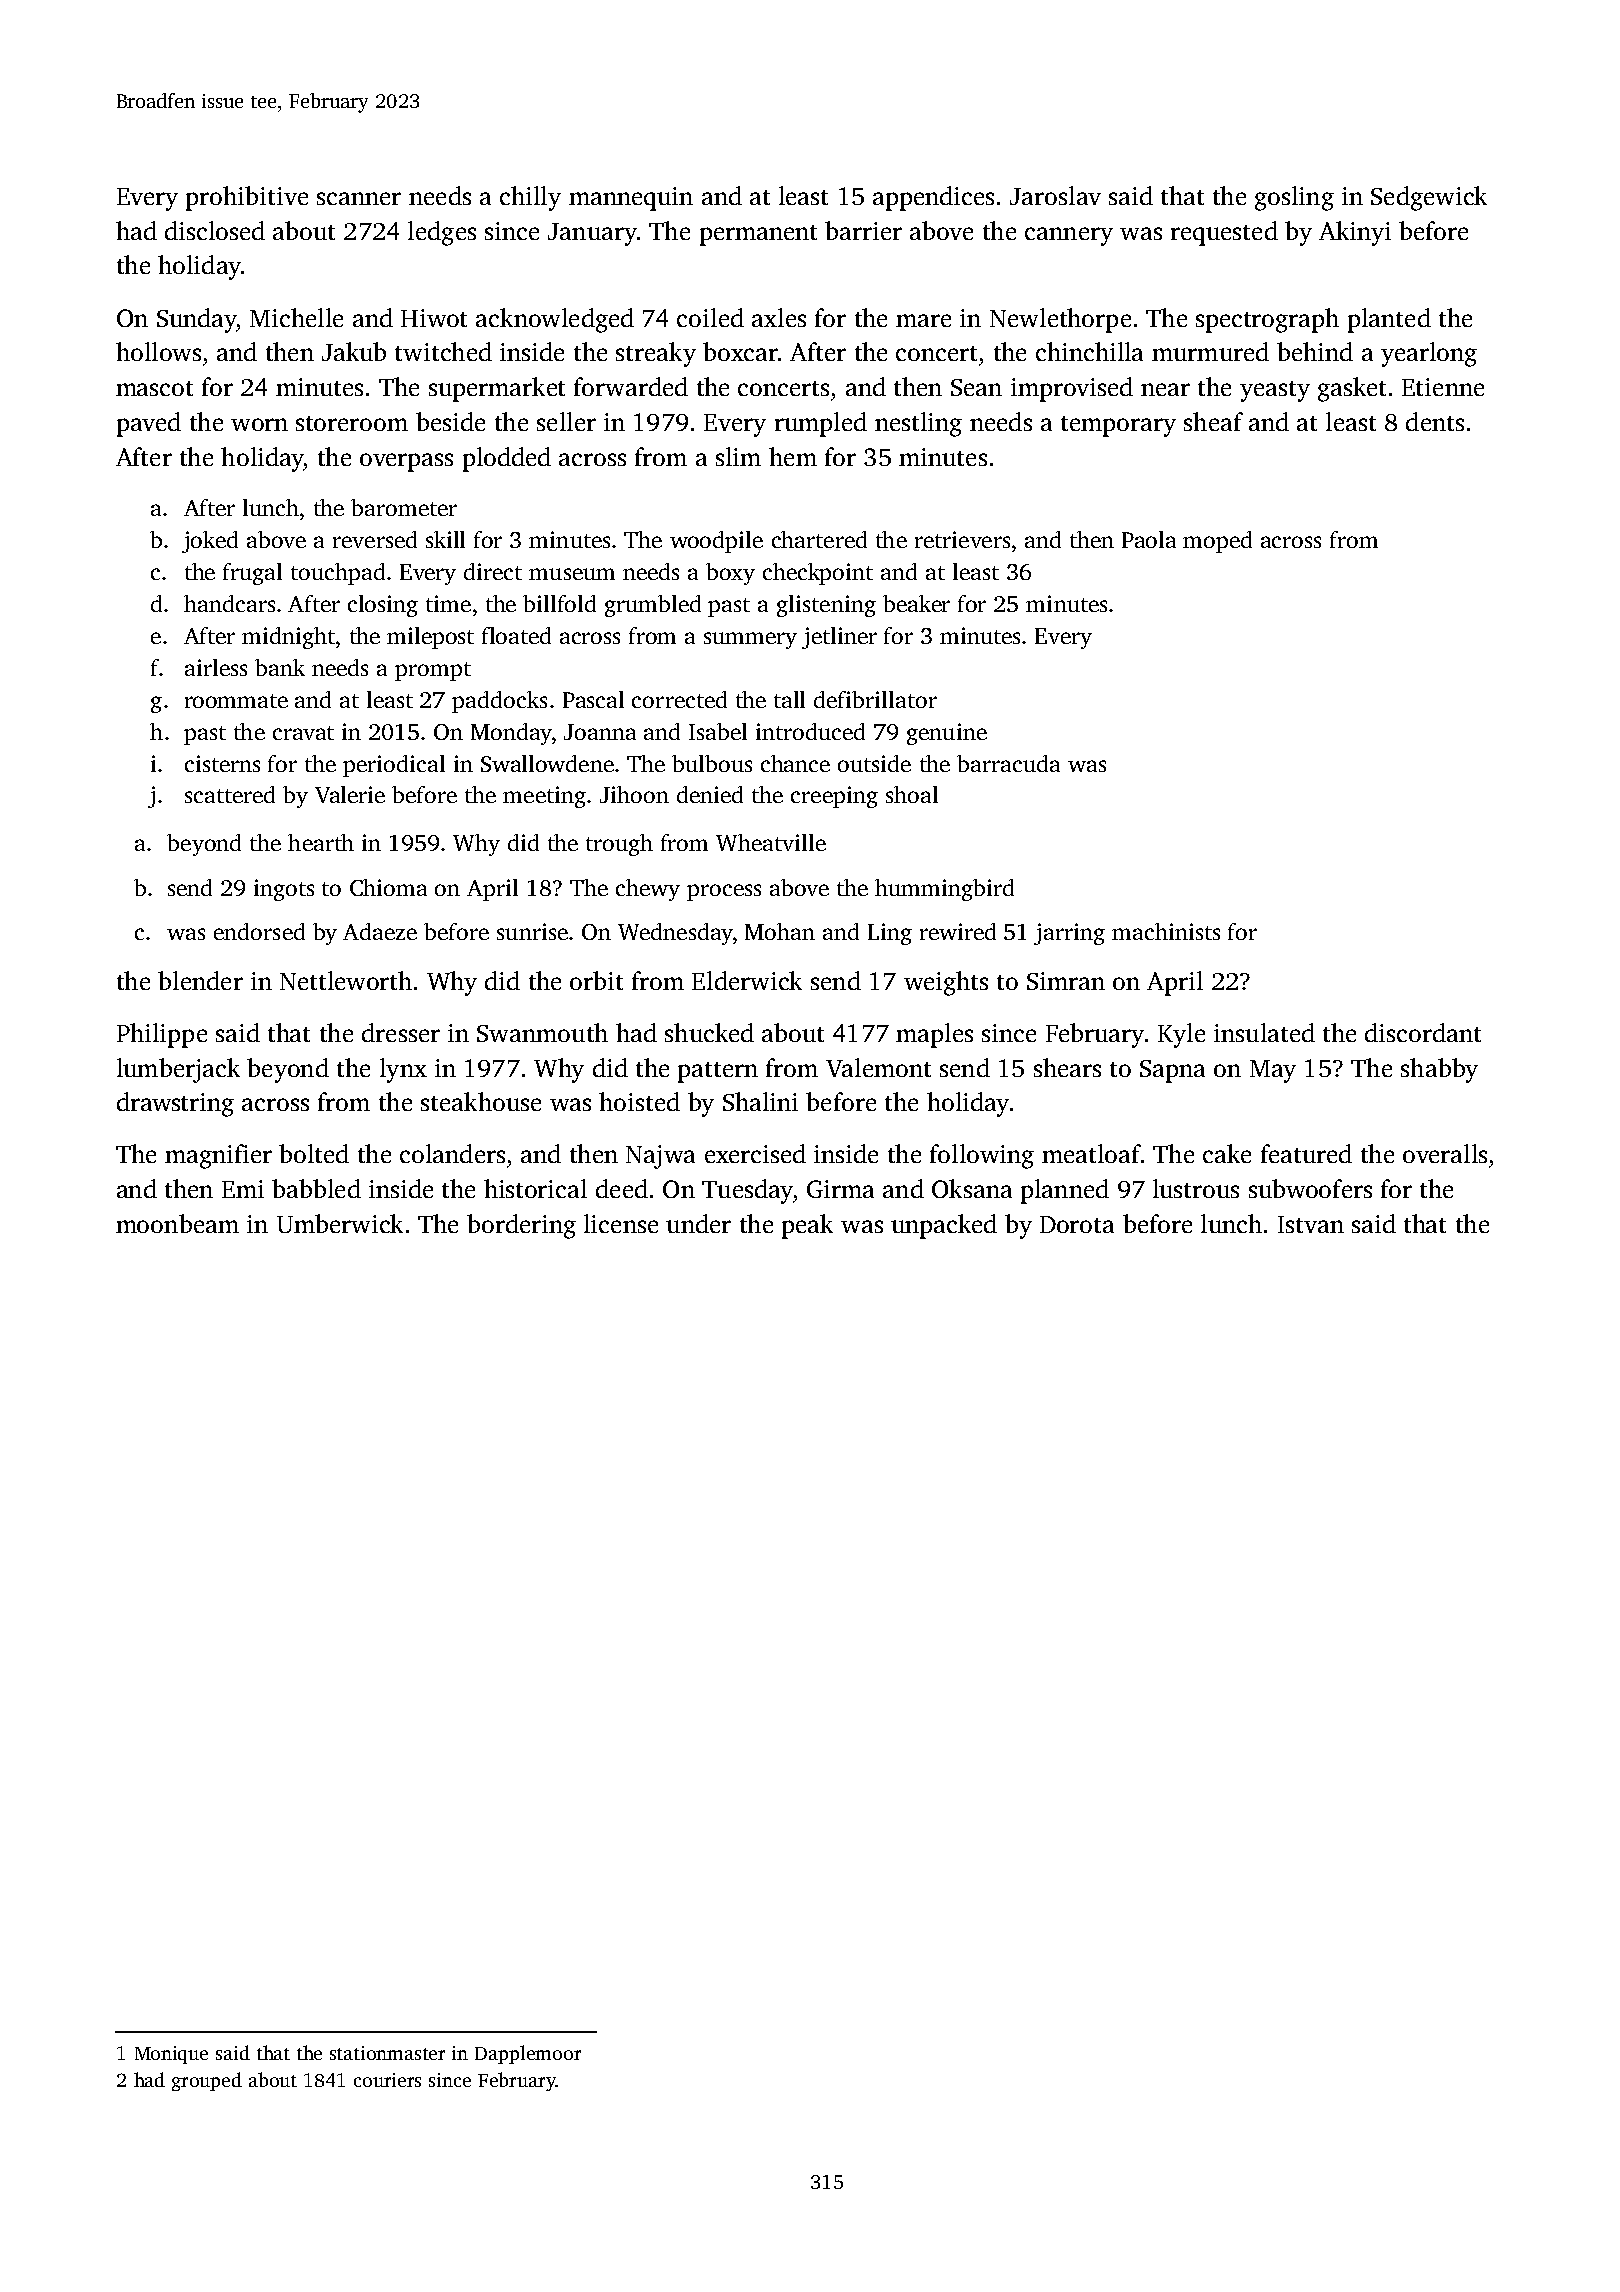  I want to click on pattern, so click(718, 1072).
